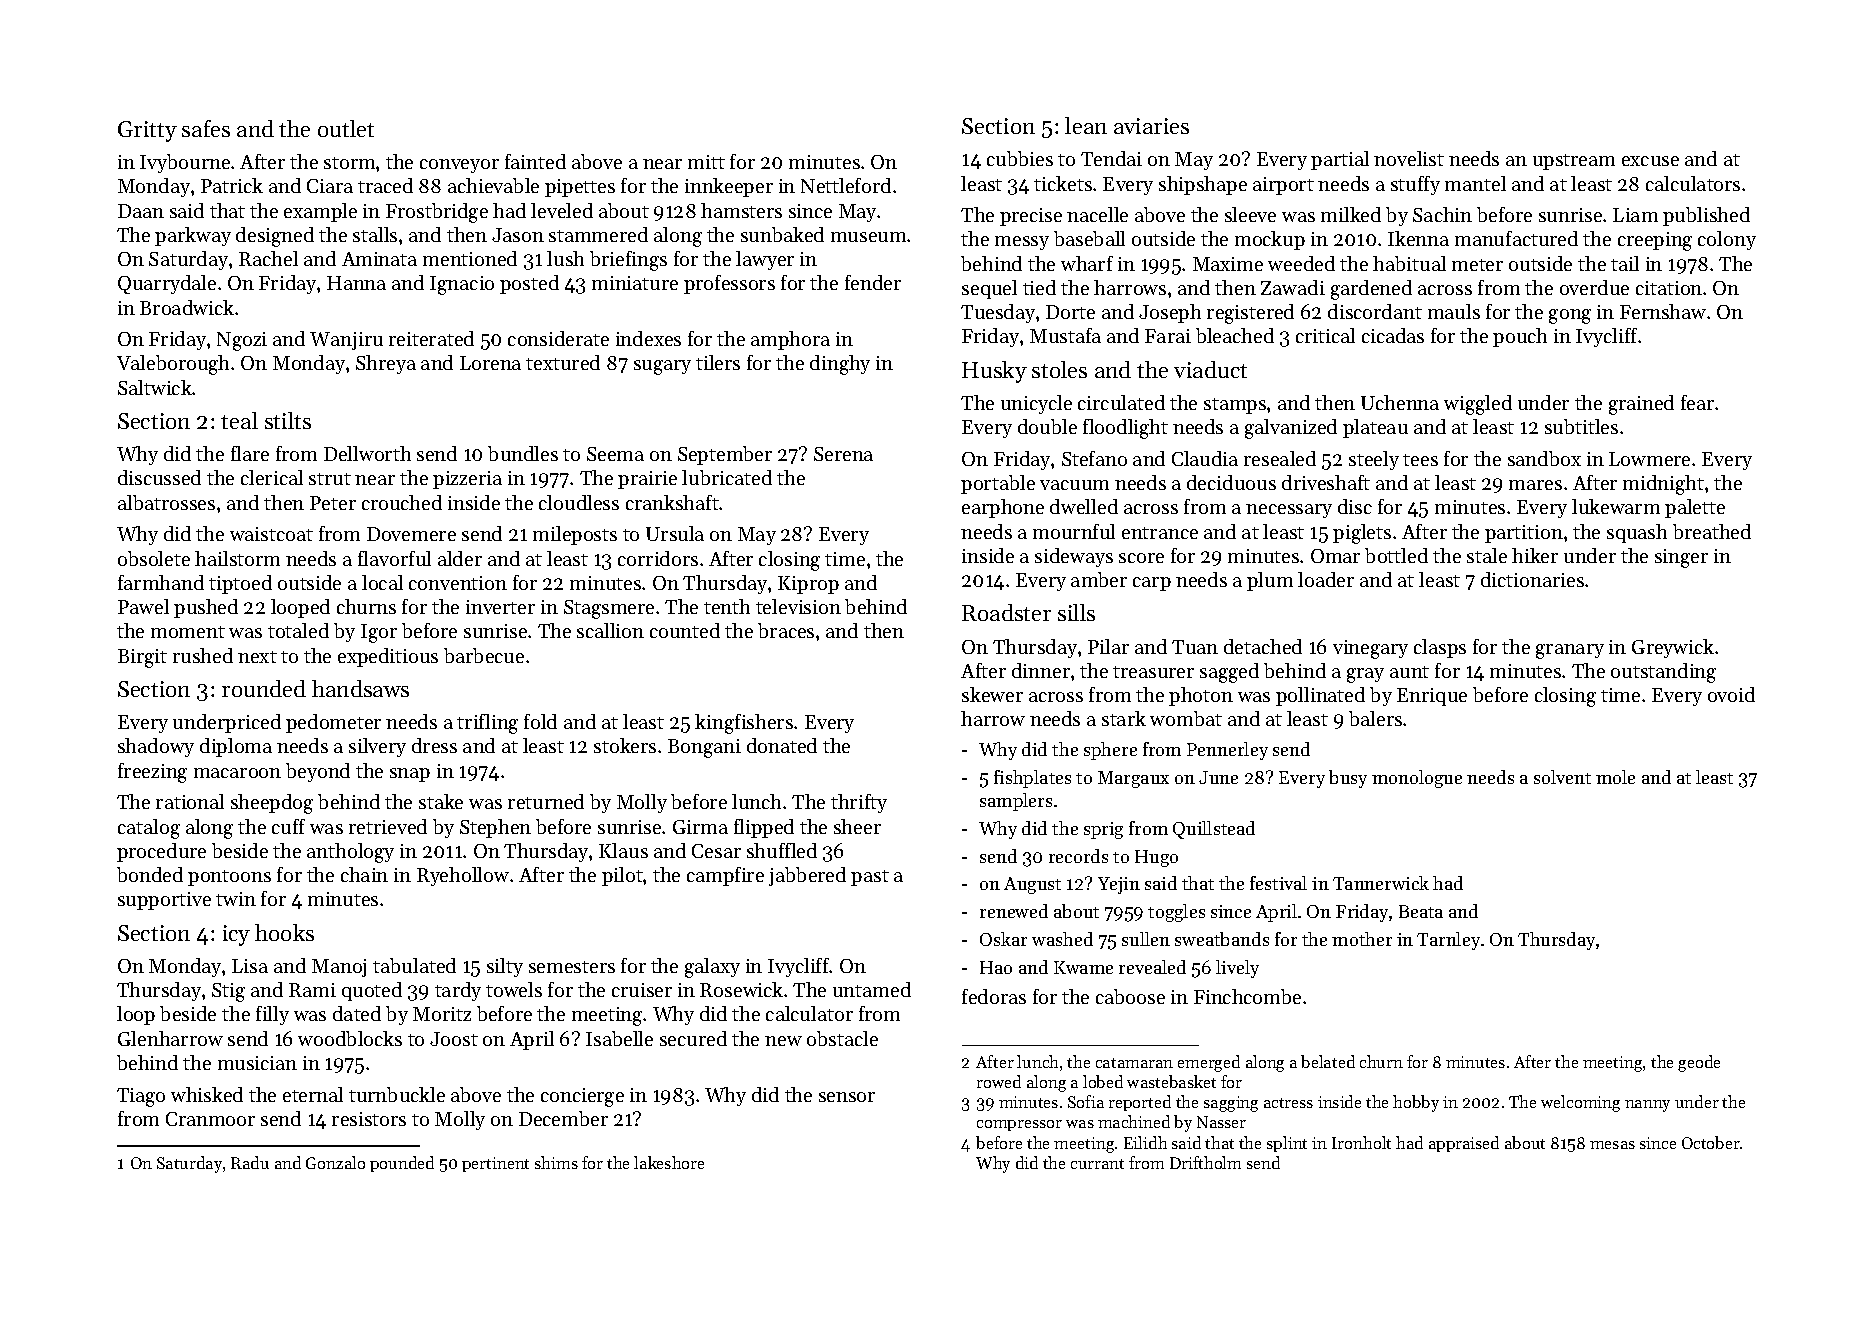  Describe the element at coordinates (1086, 125) in the screenshot. I see `lean` at that location.
